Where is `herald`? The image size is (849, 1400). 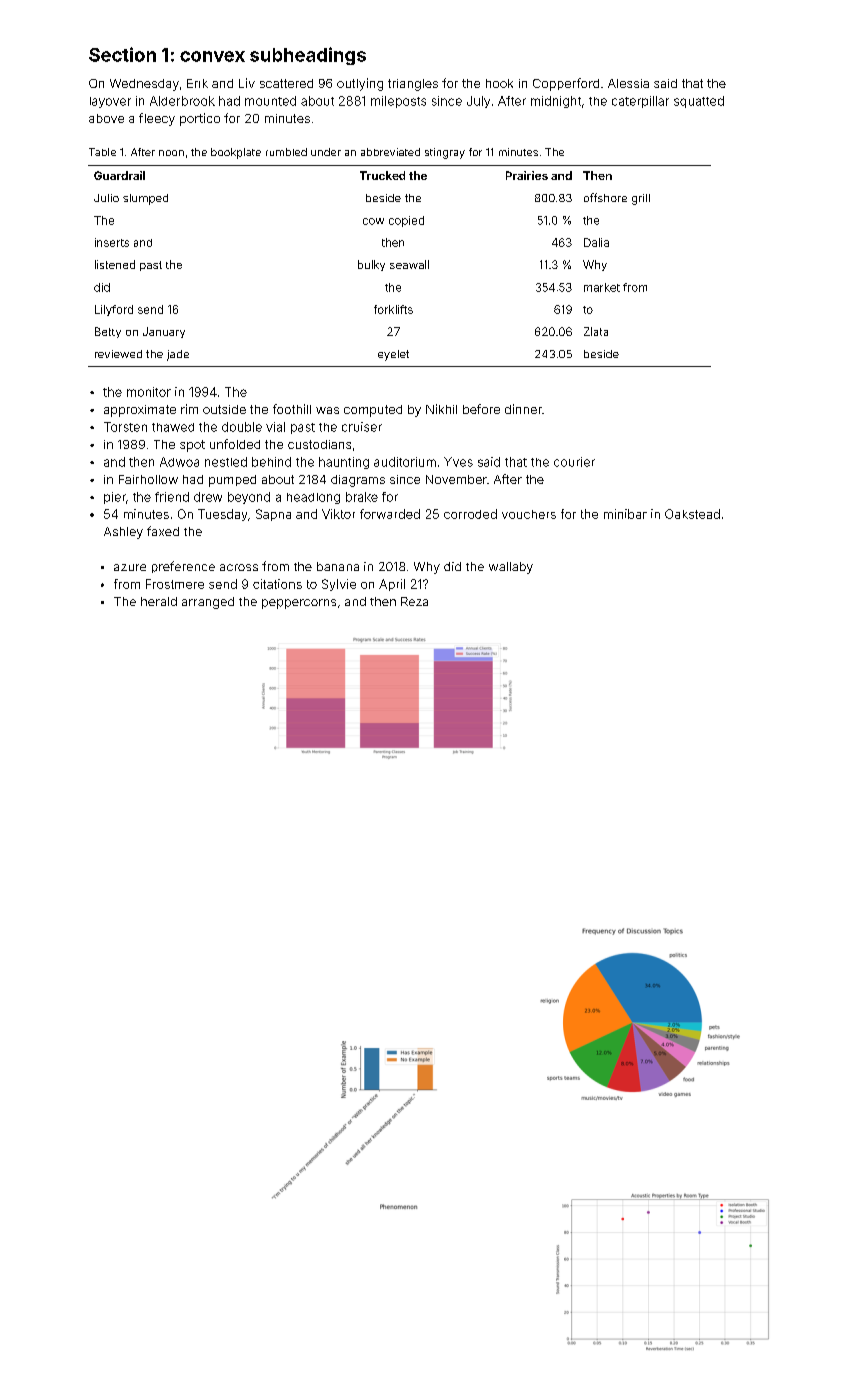
herald is located at coordinates (159, 601).
